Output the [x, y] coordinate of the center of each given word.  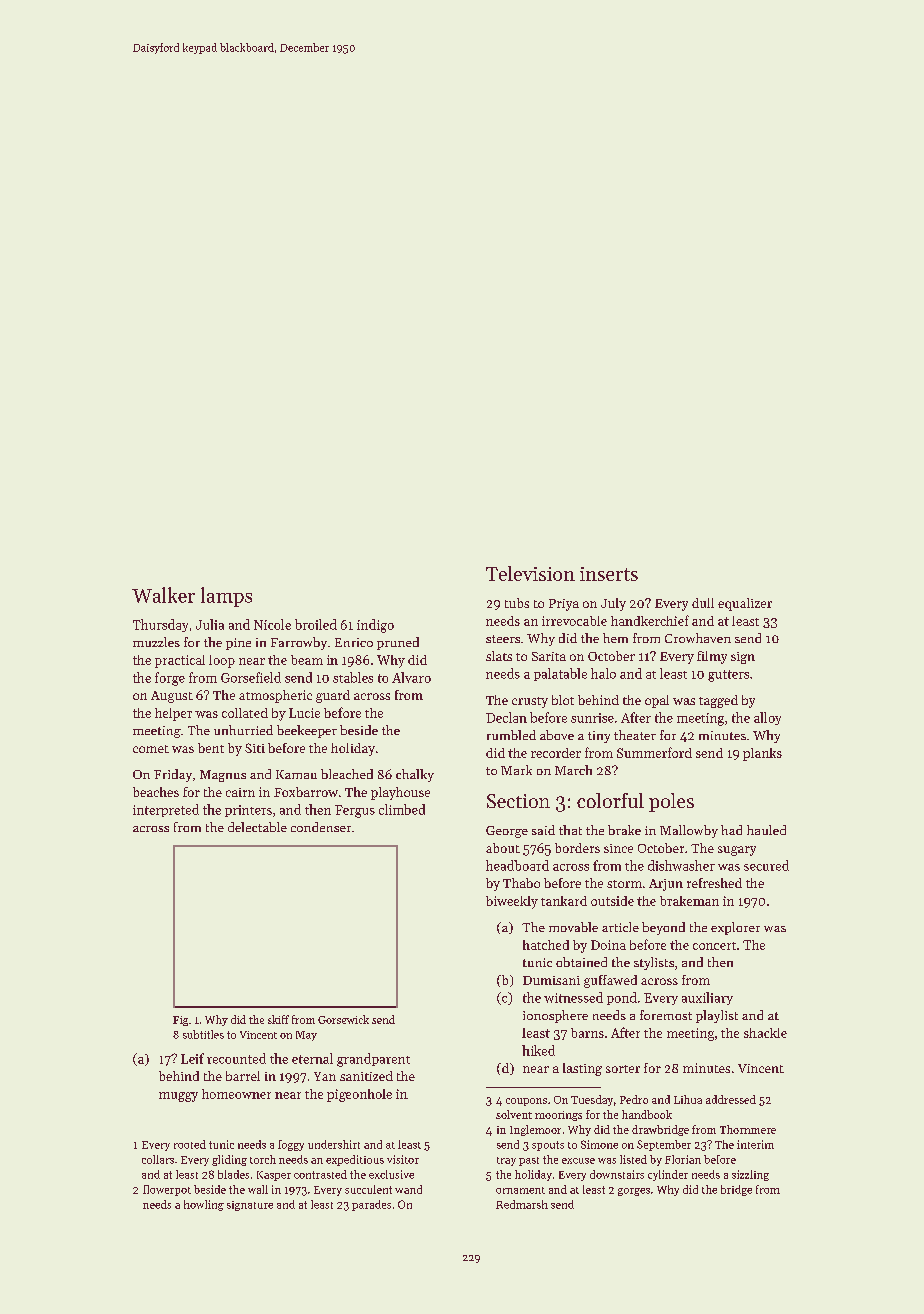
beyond [663, 928]
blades [233, 1174]
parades [371, 1205]
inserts [609, 574]
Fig [180, 1021]
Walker [163, 595]
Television [530, 573]
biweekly [512, 902]
